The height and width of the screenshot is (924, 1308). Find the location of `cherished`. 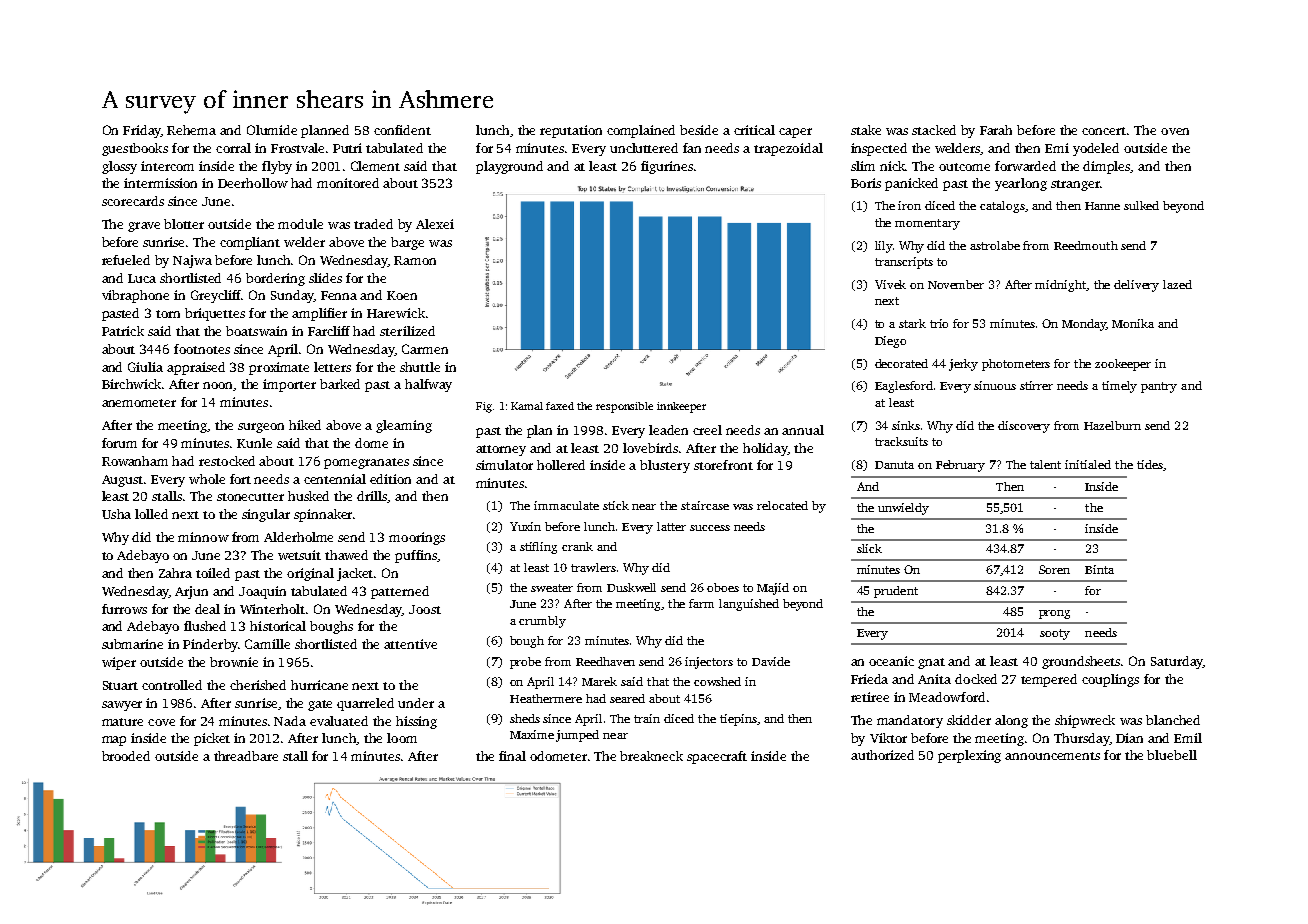

cherished is located at coordinates (258, 685).
